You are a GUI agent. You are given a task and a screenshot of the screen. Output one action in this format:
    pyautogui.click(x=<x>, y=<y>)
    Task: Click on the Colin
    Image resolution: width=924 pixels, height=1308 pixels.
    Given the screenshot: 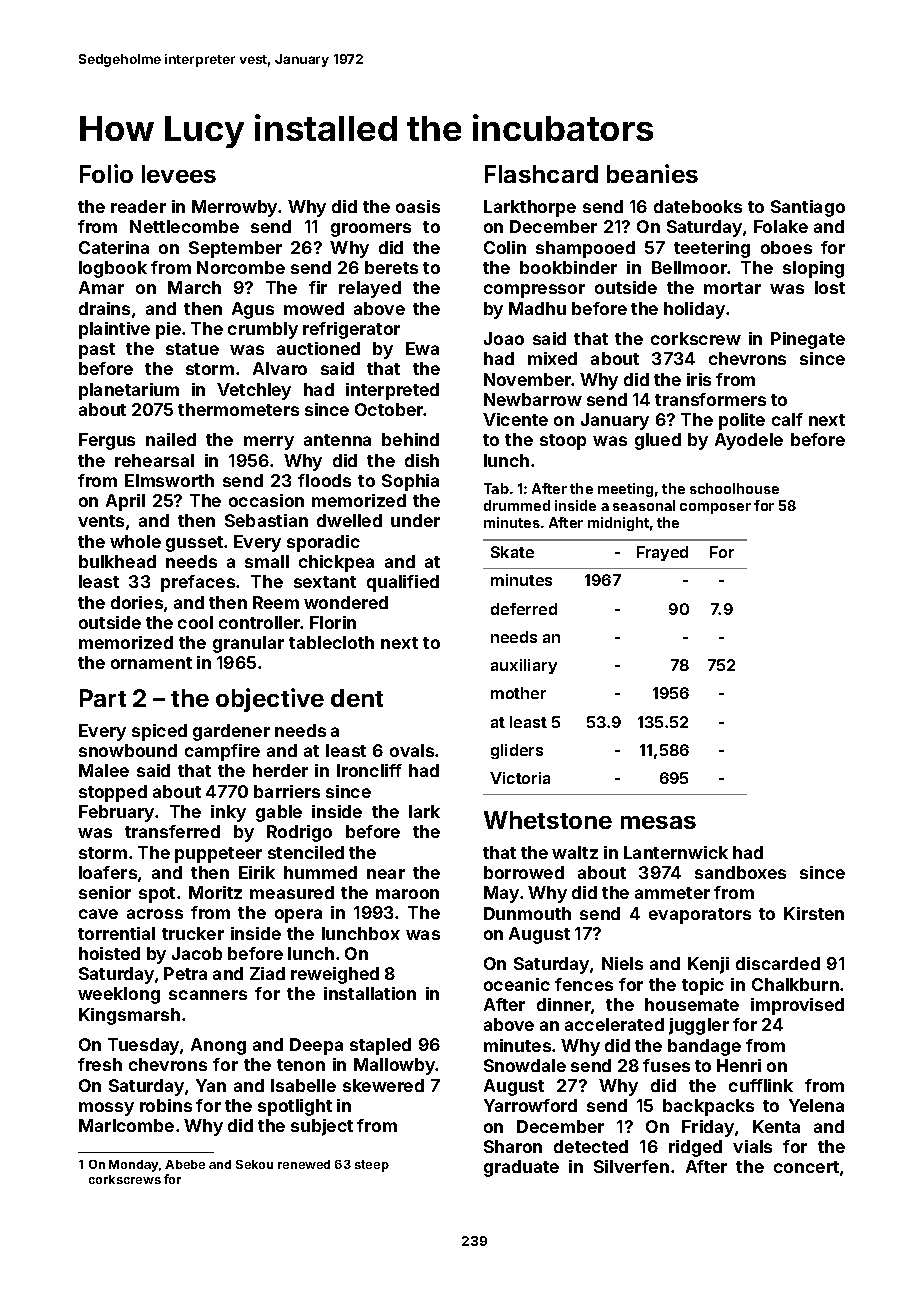 What is the action you would take?
    pyautogui.click(x=505, y=247)
